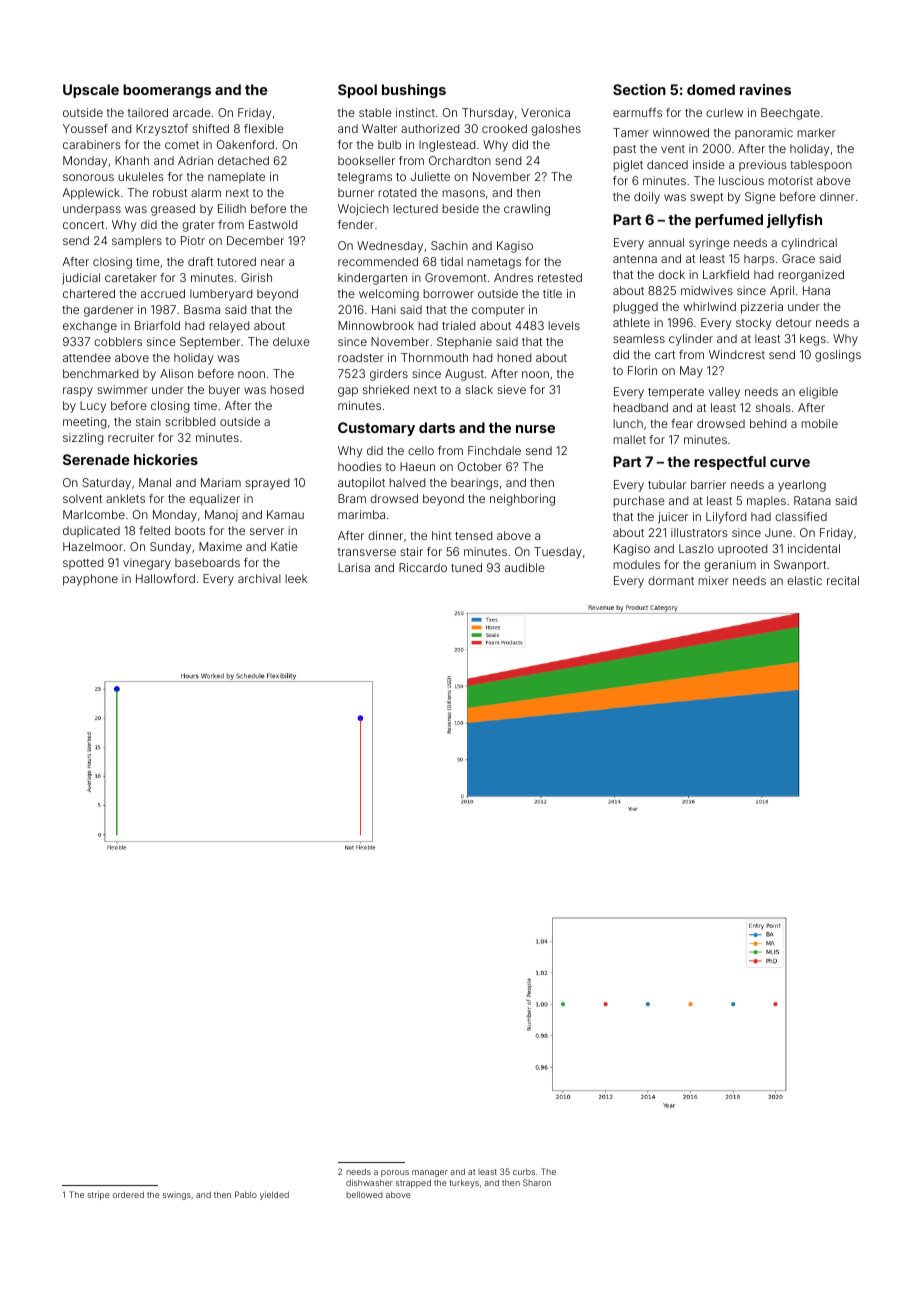  I want to click on roadster, so click(361, 357).
